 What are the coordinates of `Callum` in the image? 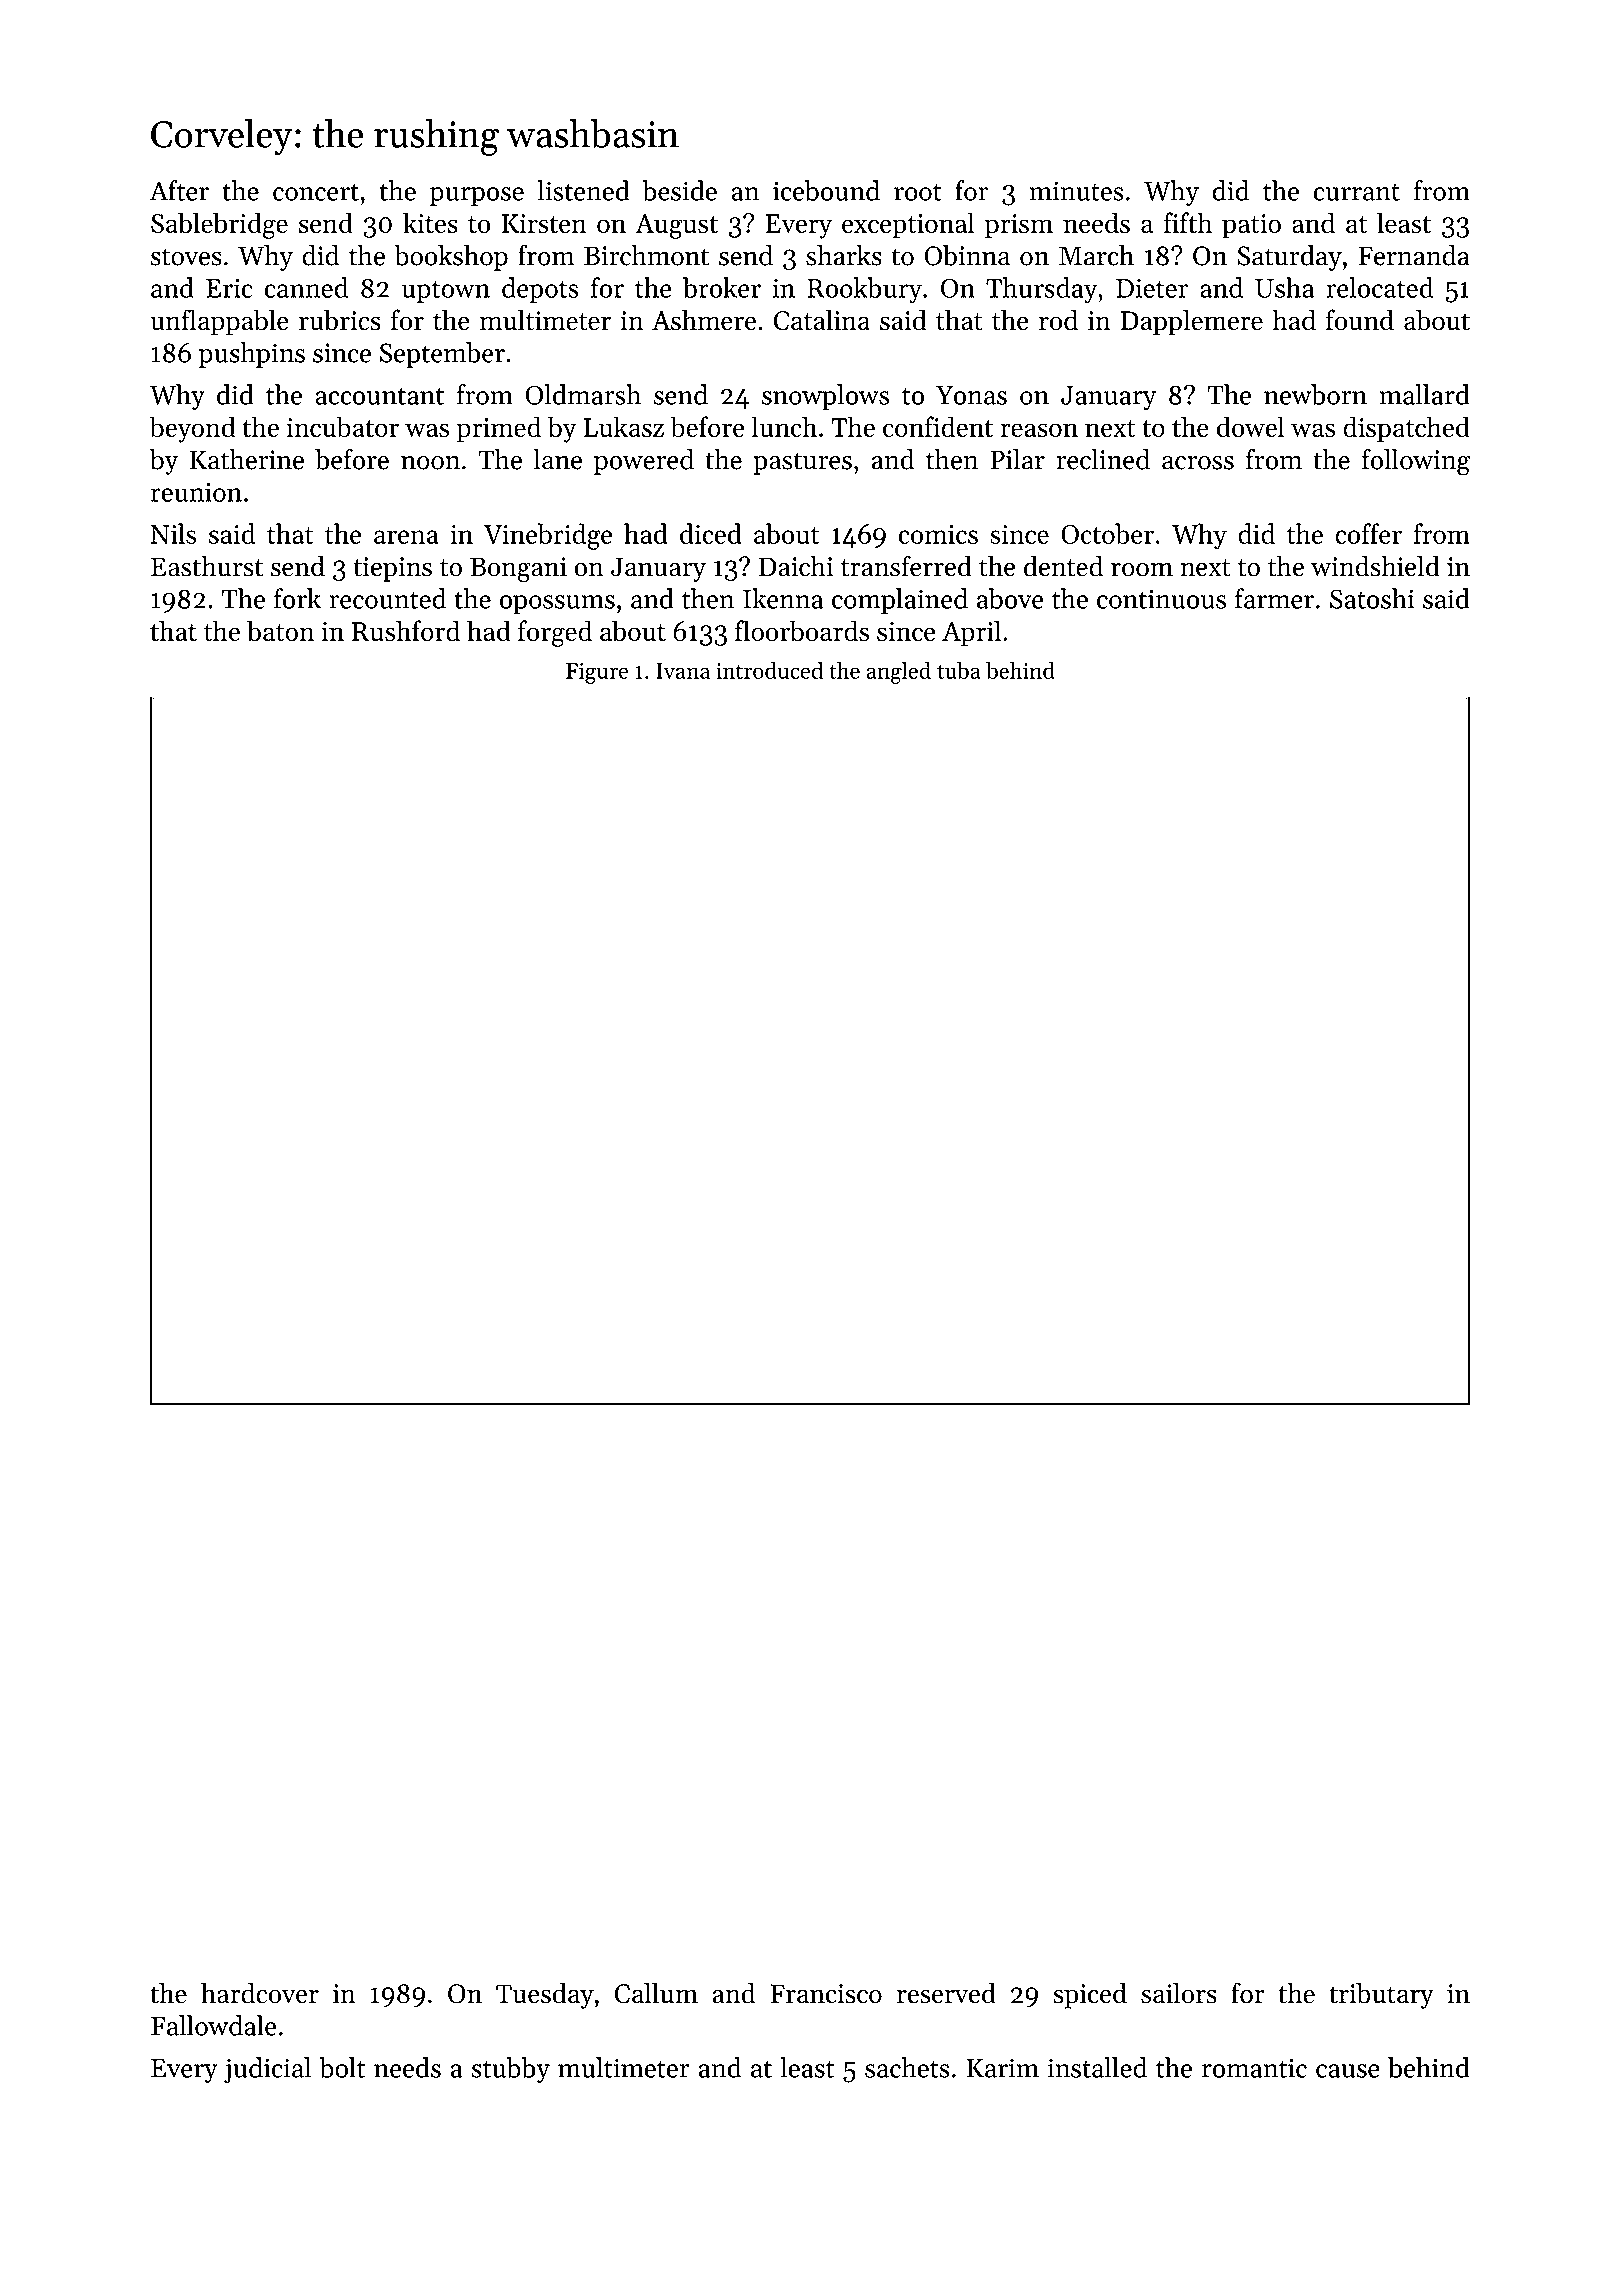 It's located at (656, 1993).
